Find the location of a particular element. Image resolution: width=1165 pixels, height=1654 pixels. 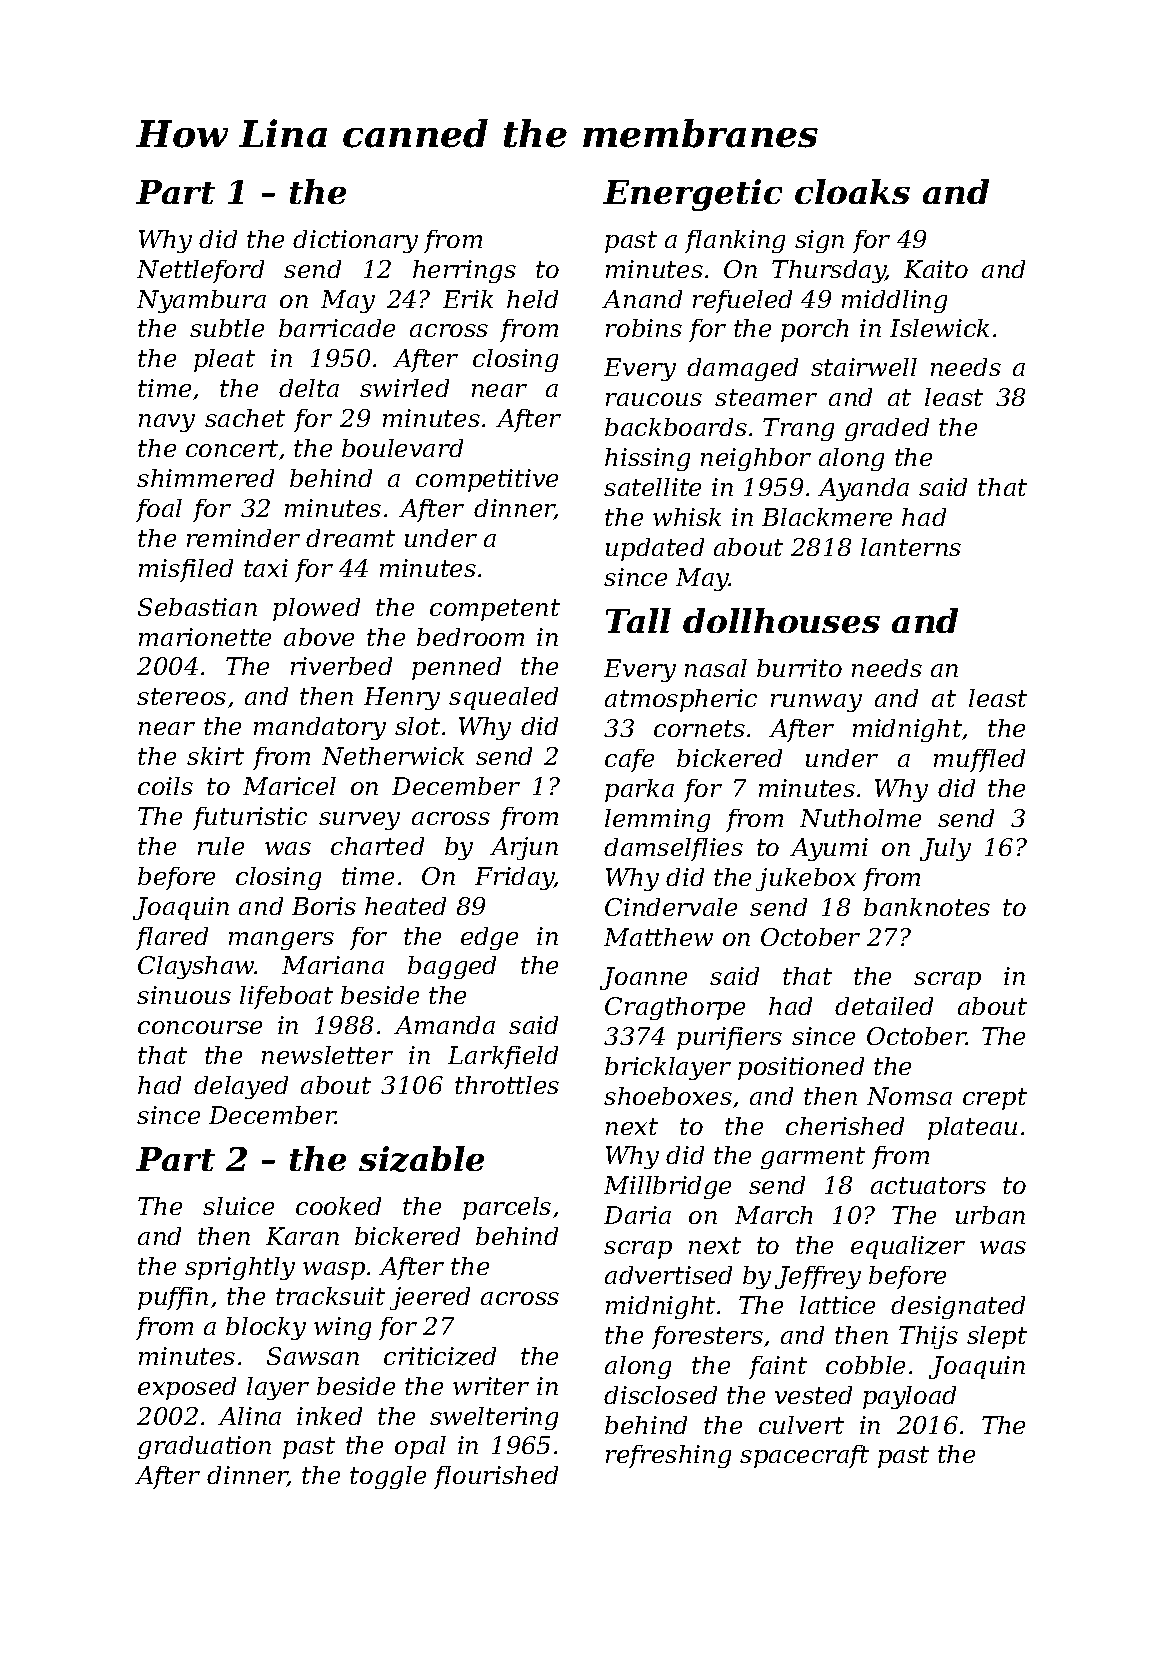

wing is located at coordinates (342, 1328).
